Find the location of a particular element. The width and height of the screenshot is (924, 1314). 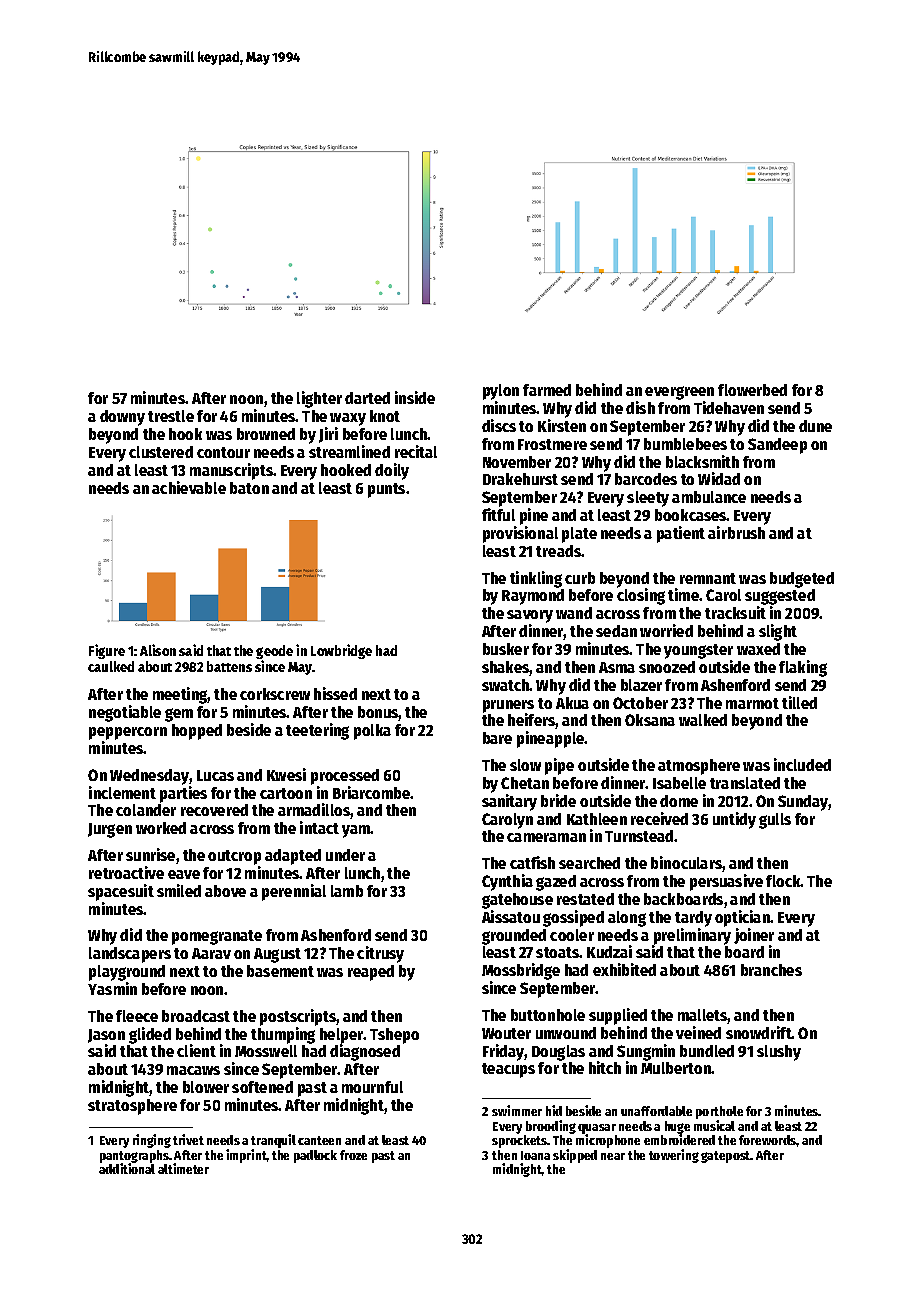

flowerbed is located at coordinates (752, 390).
